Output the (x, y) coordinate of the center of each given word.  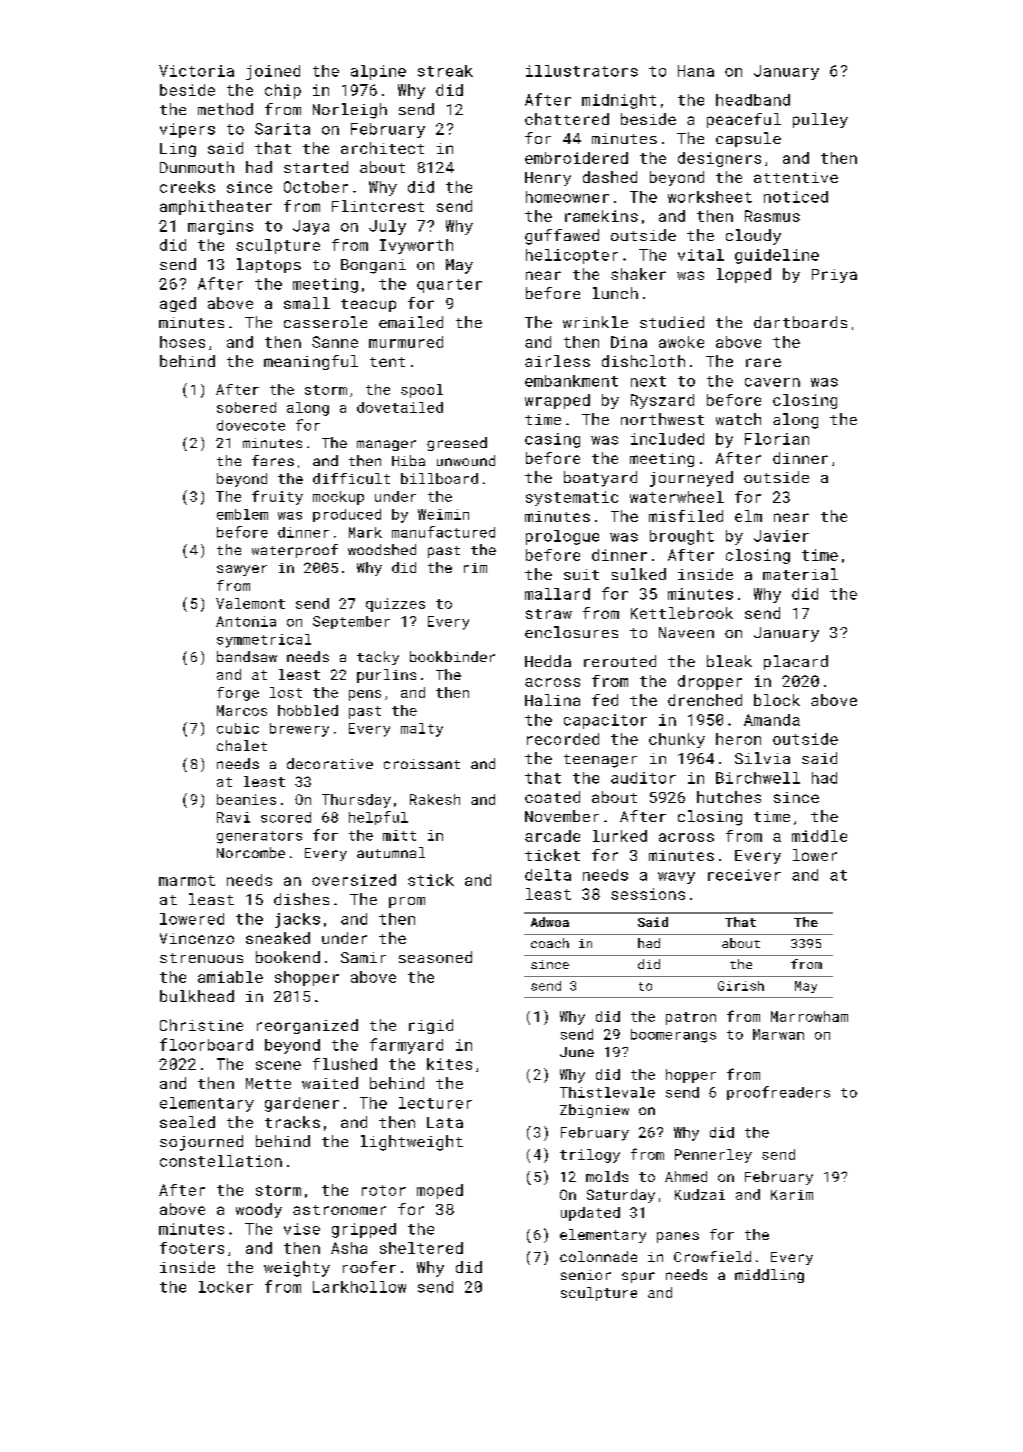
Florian (777, 439)
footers (192, 1248)
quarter (449, 286)
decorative (330, 763)
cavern (772, 382)
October (316, 187)
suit (581, 574)
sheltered (421, 1248)
